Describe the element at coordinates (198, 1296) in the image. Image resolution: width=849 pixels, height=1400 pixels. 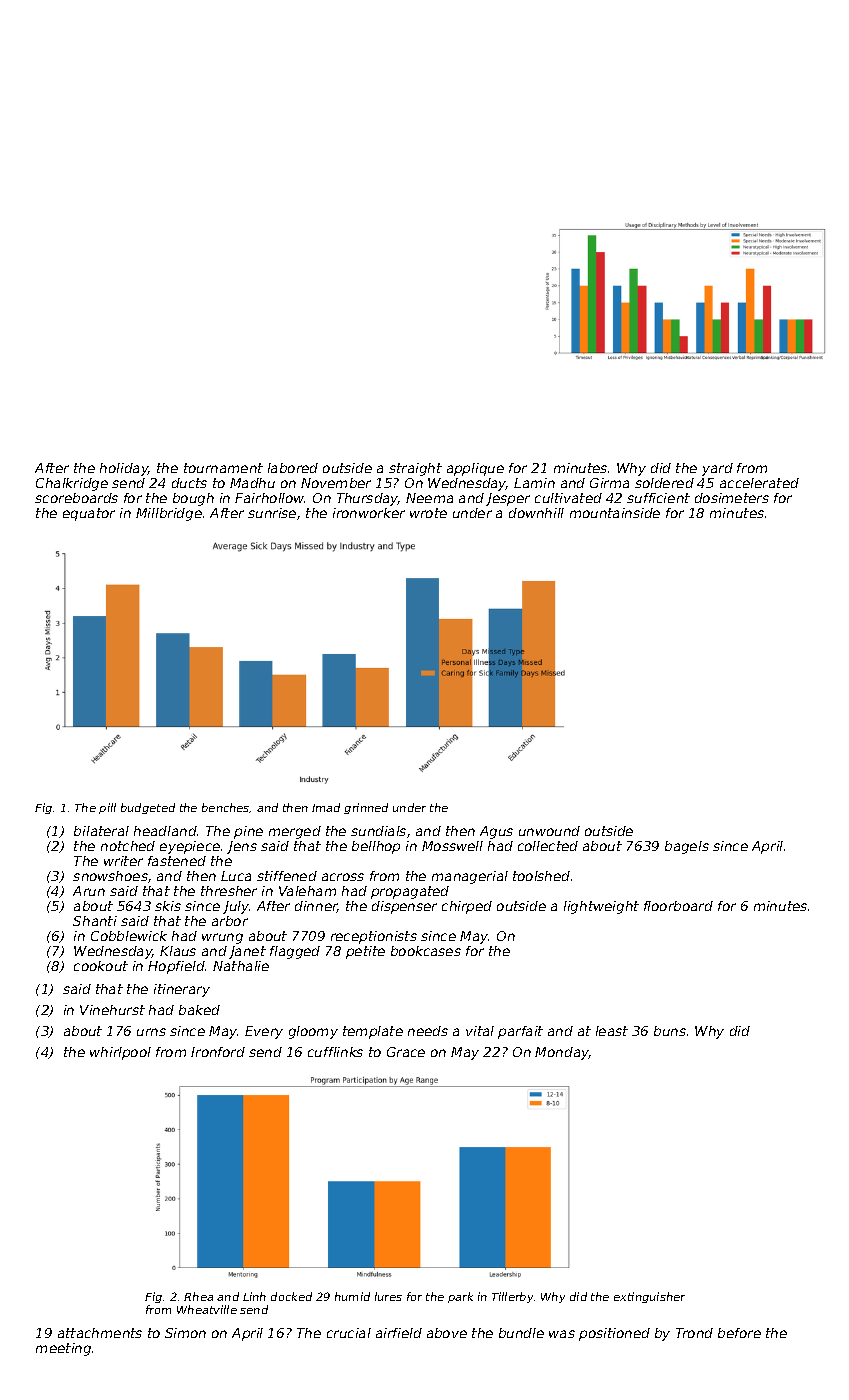
I see `Rhea` at that location.
